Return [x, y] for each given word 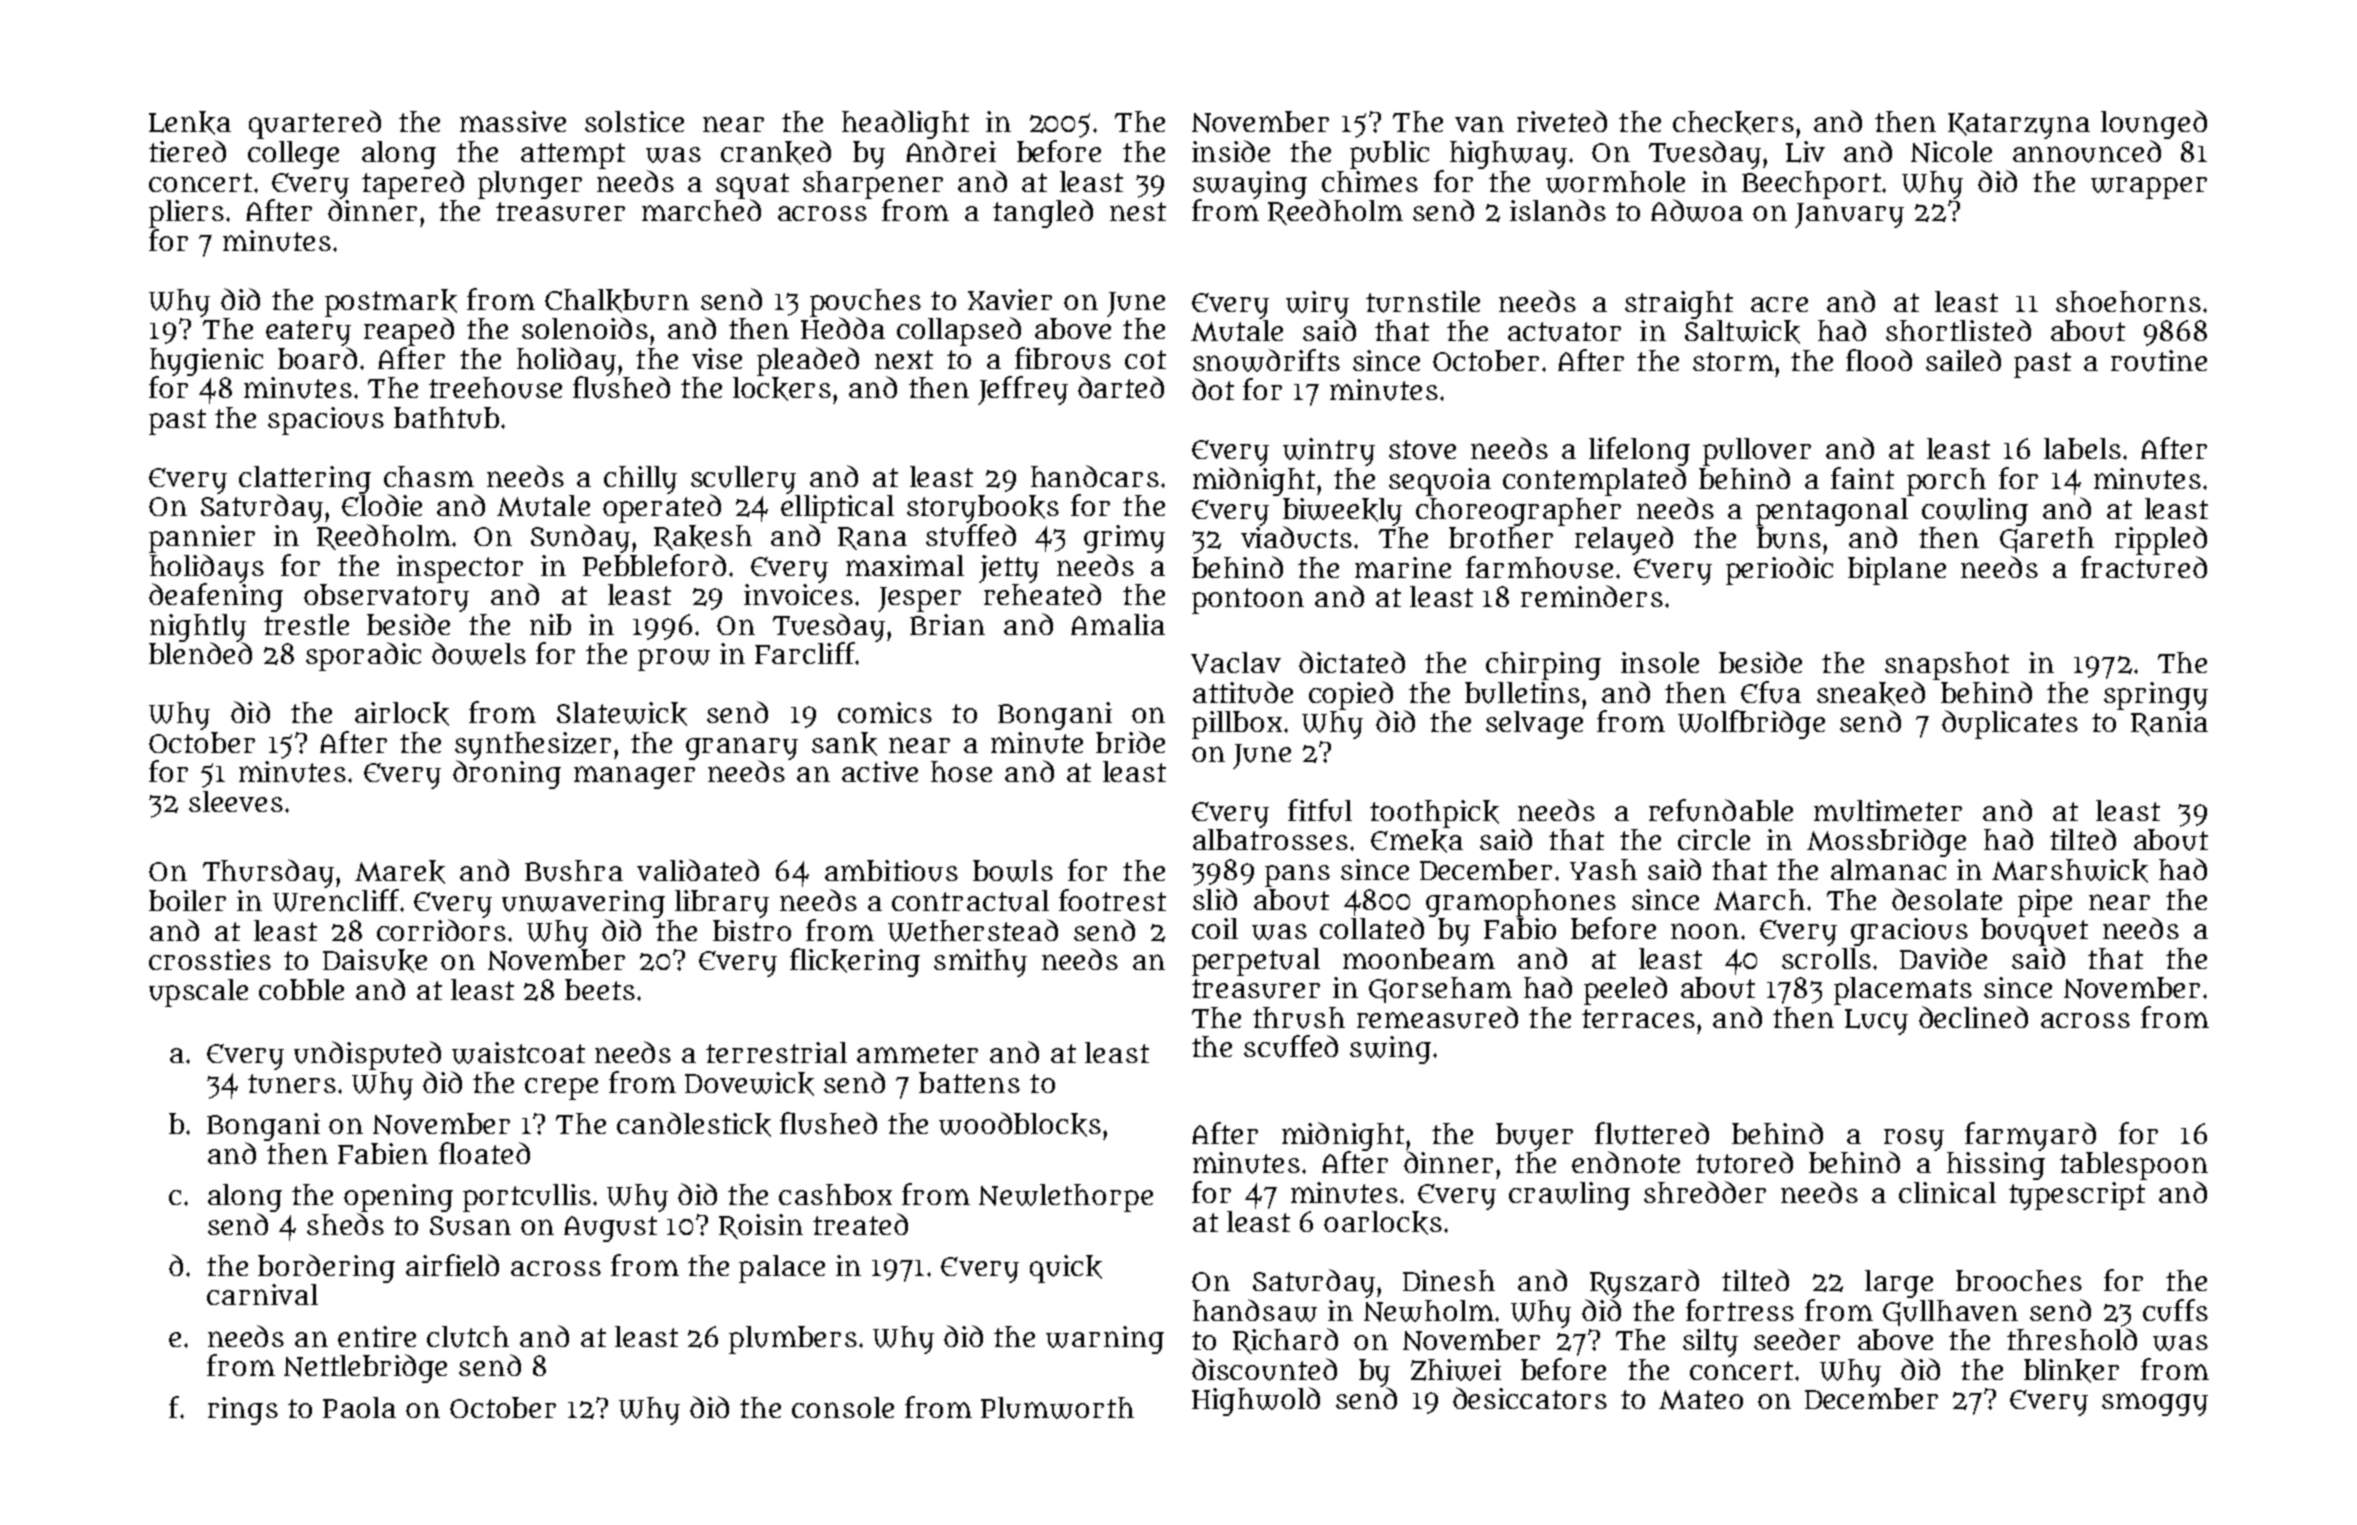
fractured [2144, 567]
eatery [308, 333]
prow [674, 660]
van [1479, 124]
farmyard [2030, 1136]
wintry [1329, 452]
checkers [1733, 123]
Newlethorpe [1066, 1198]
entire [377, 1336]
